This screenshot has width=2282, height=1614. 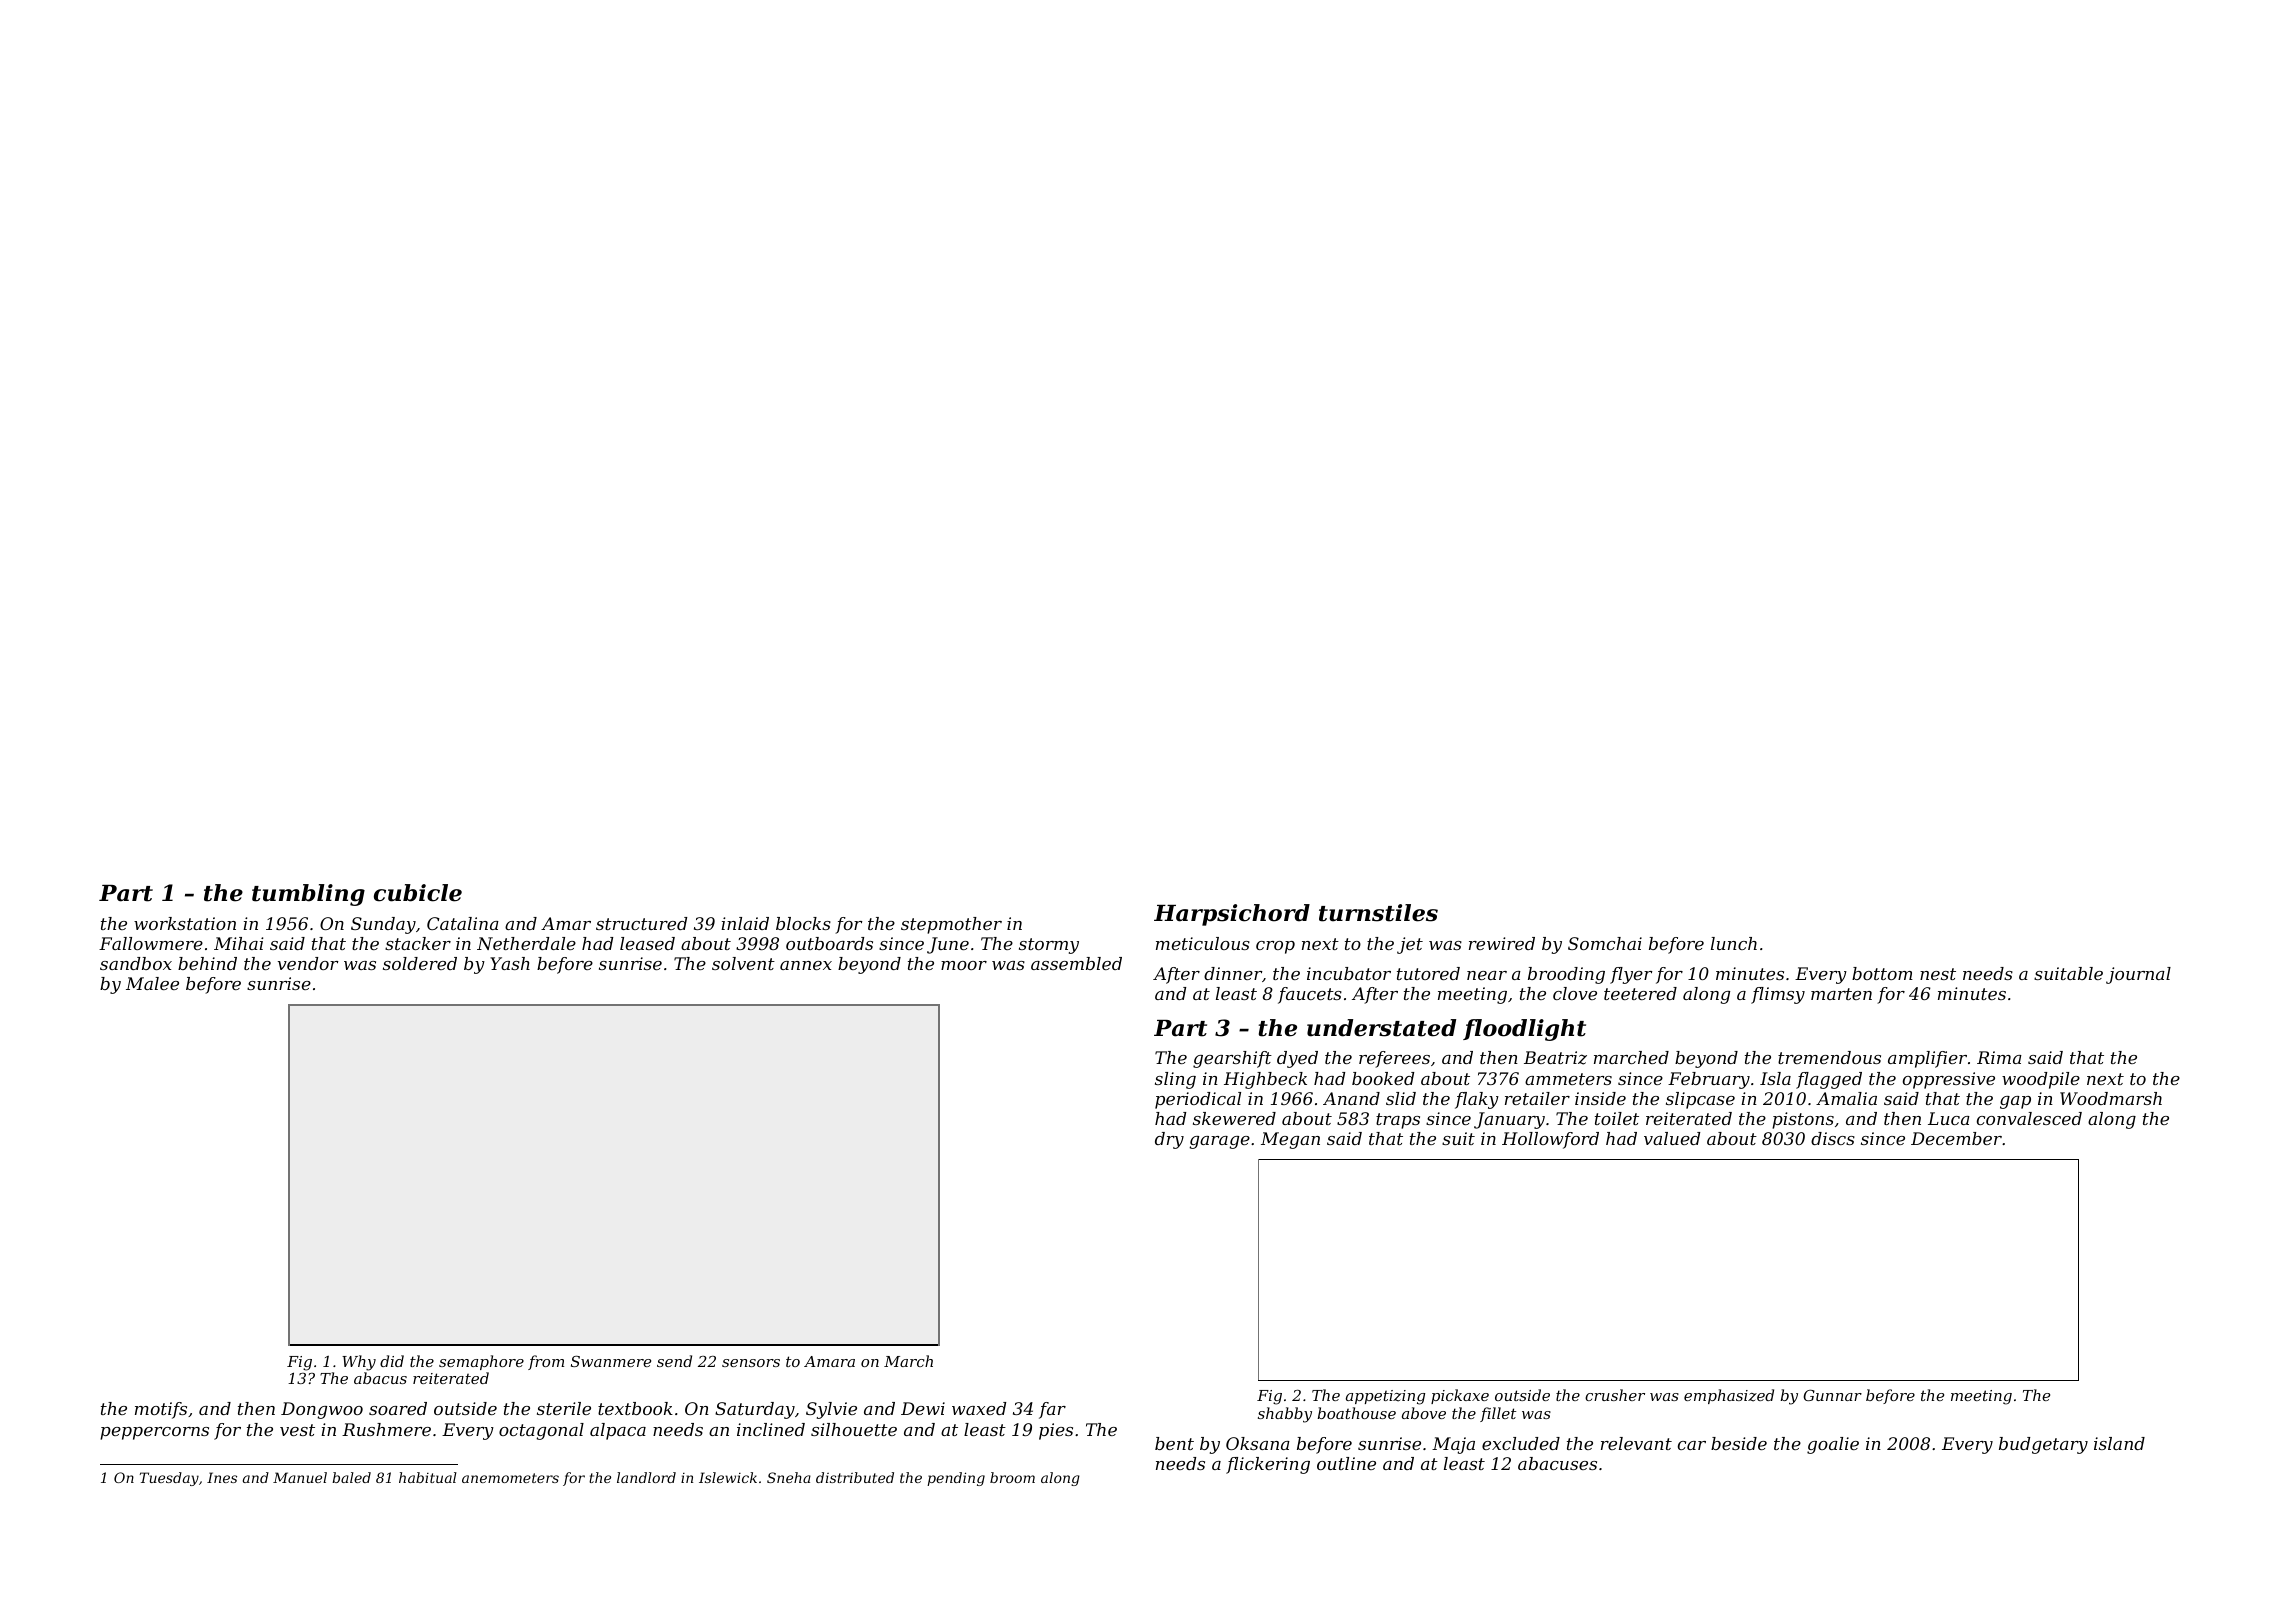 What do you see at coordinates (428, 1477) in the screenshot?
I see `habitual` at bounding box center [428, 1477].
